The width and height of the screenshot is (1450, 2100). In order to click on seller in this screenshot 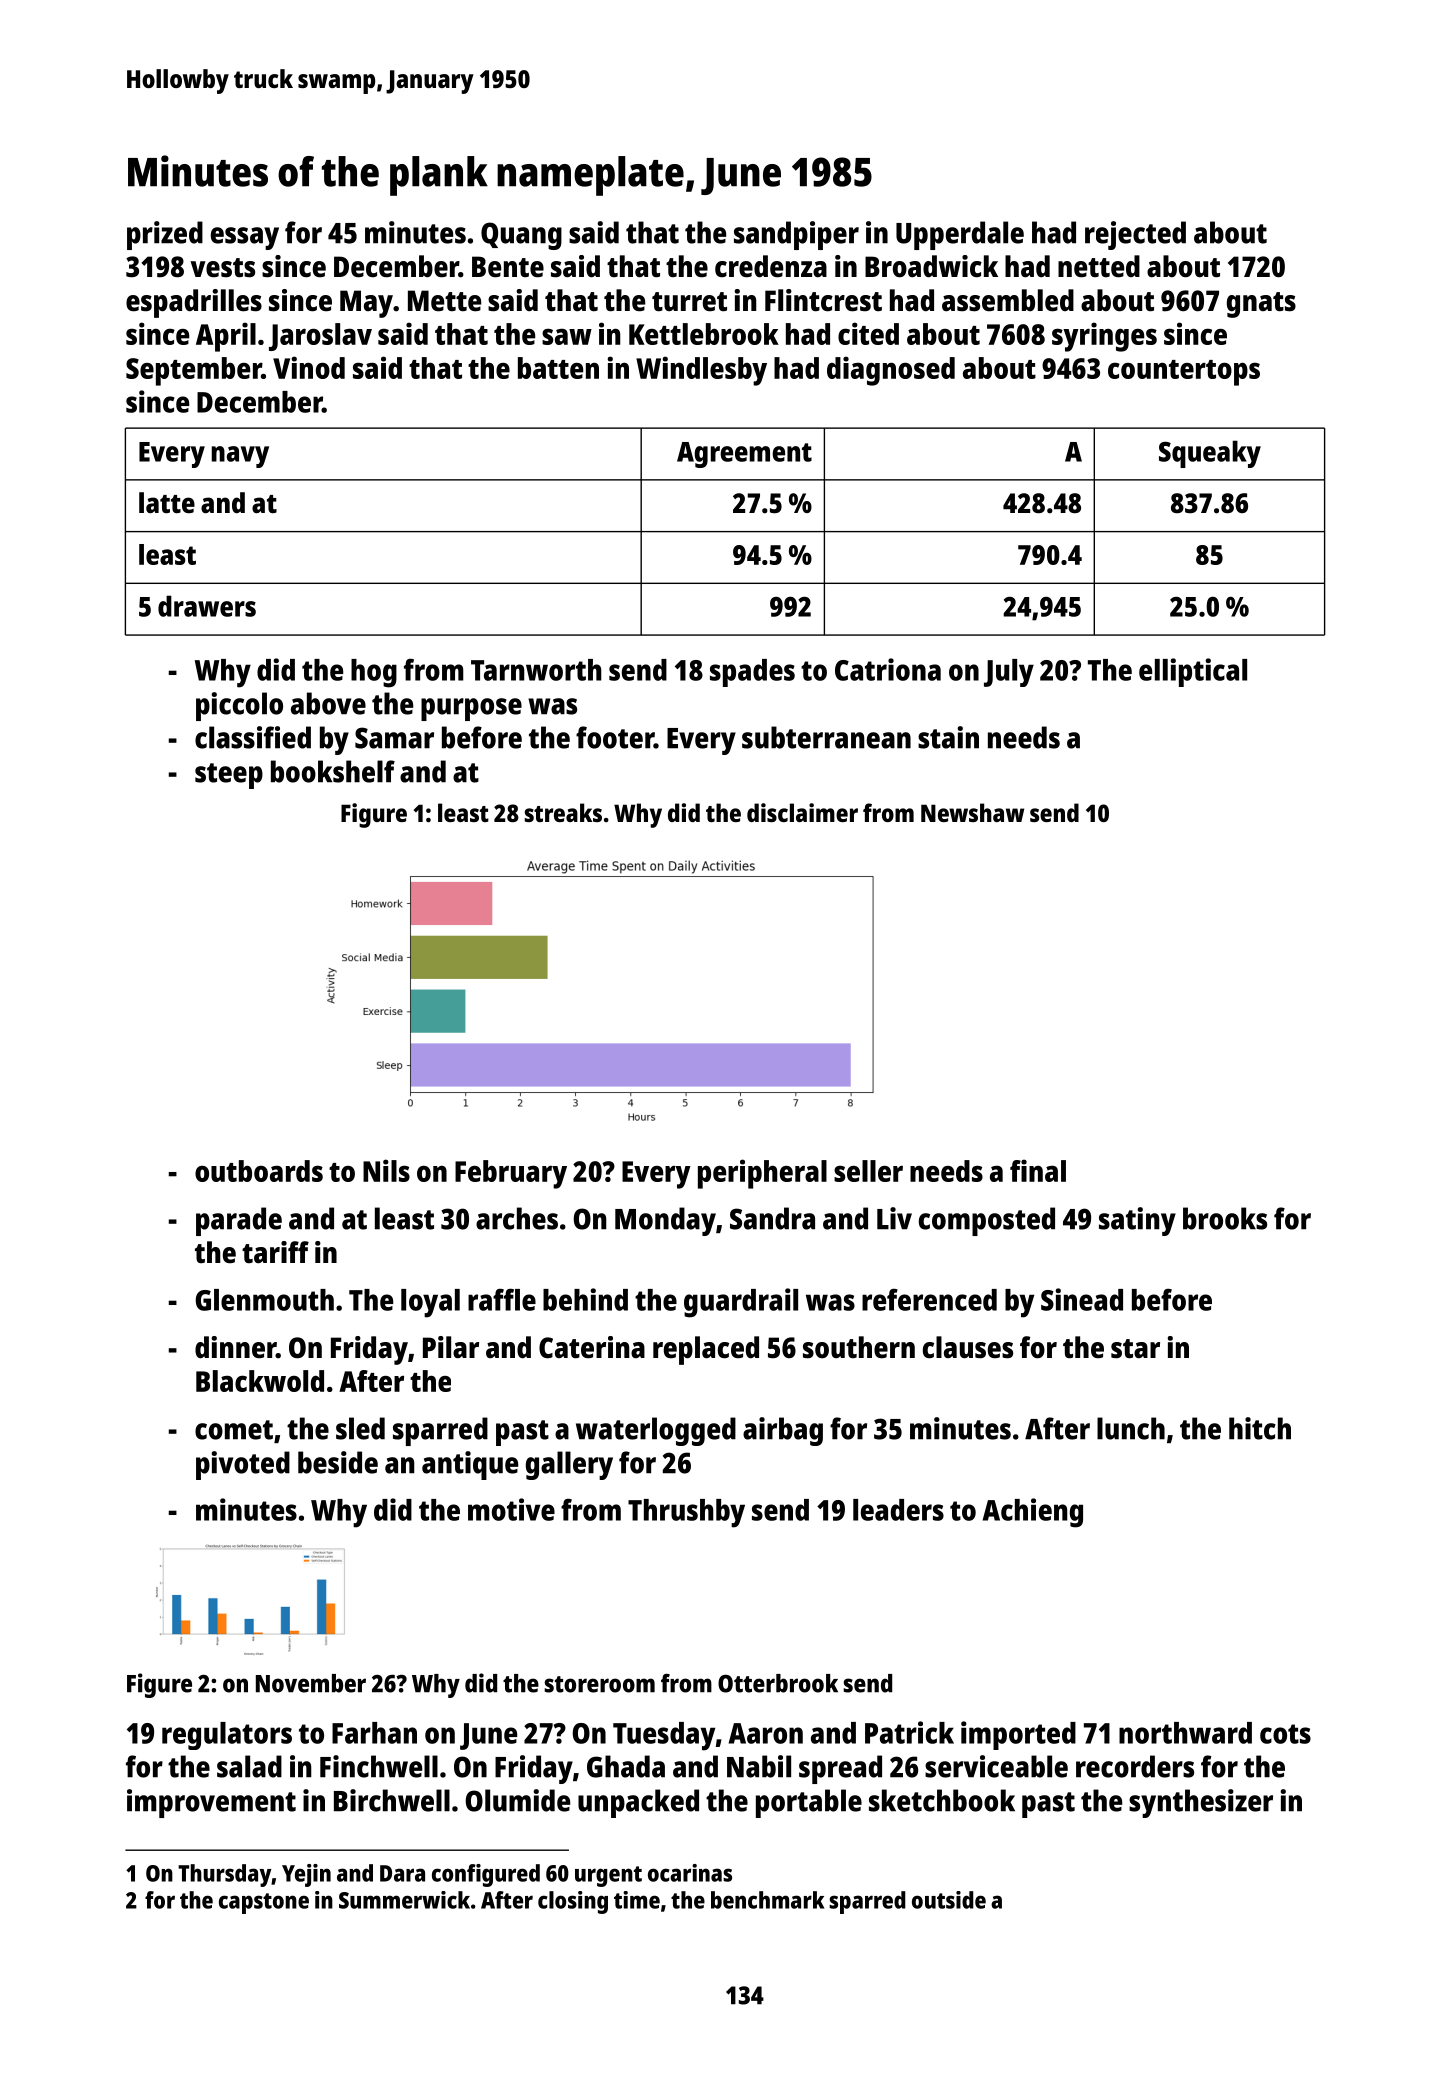, I will do `click(868, 1171)`.
